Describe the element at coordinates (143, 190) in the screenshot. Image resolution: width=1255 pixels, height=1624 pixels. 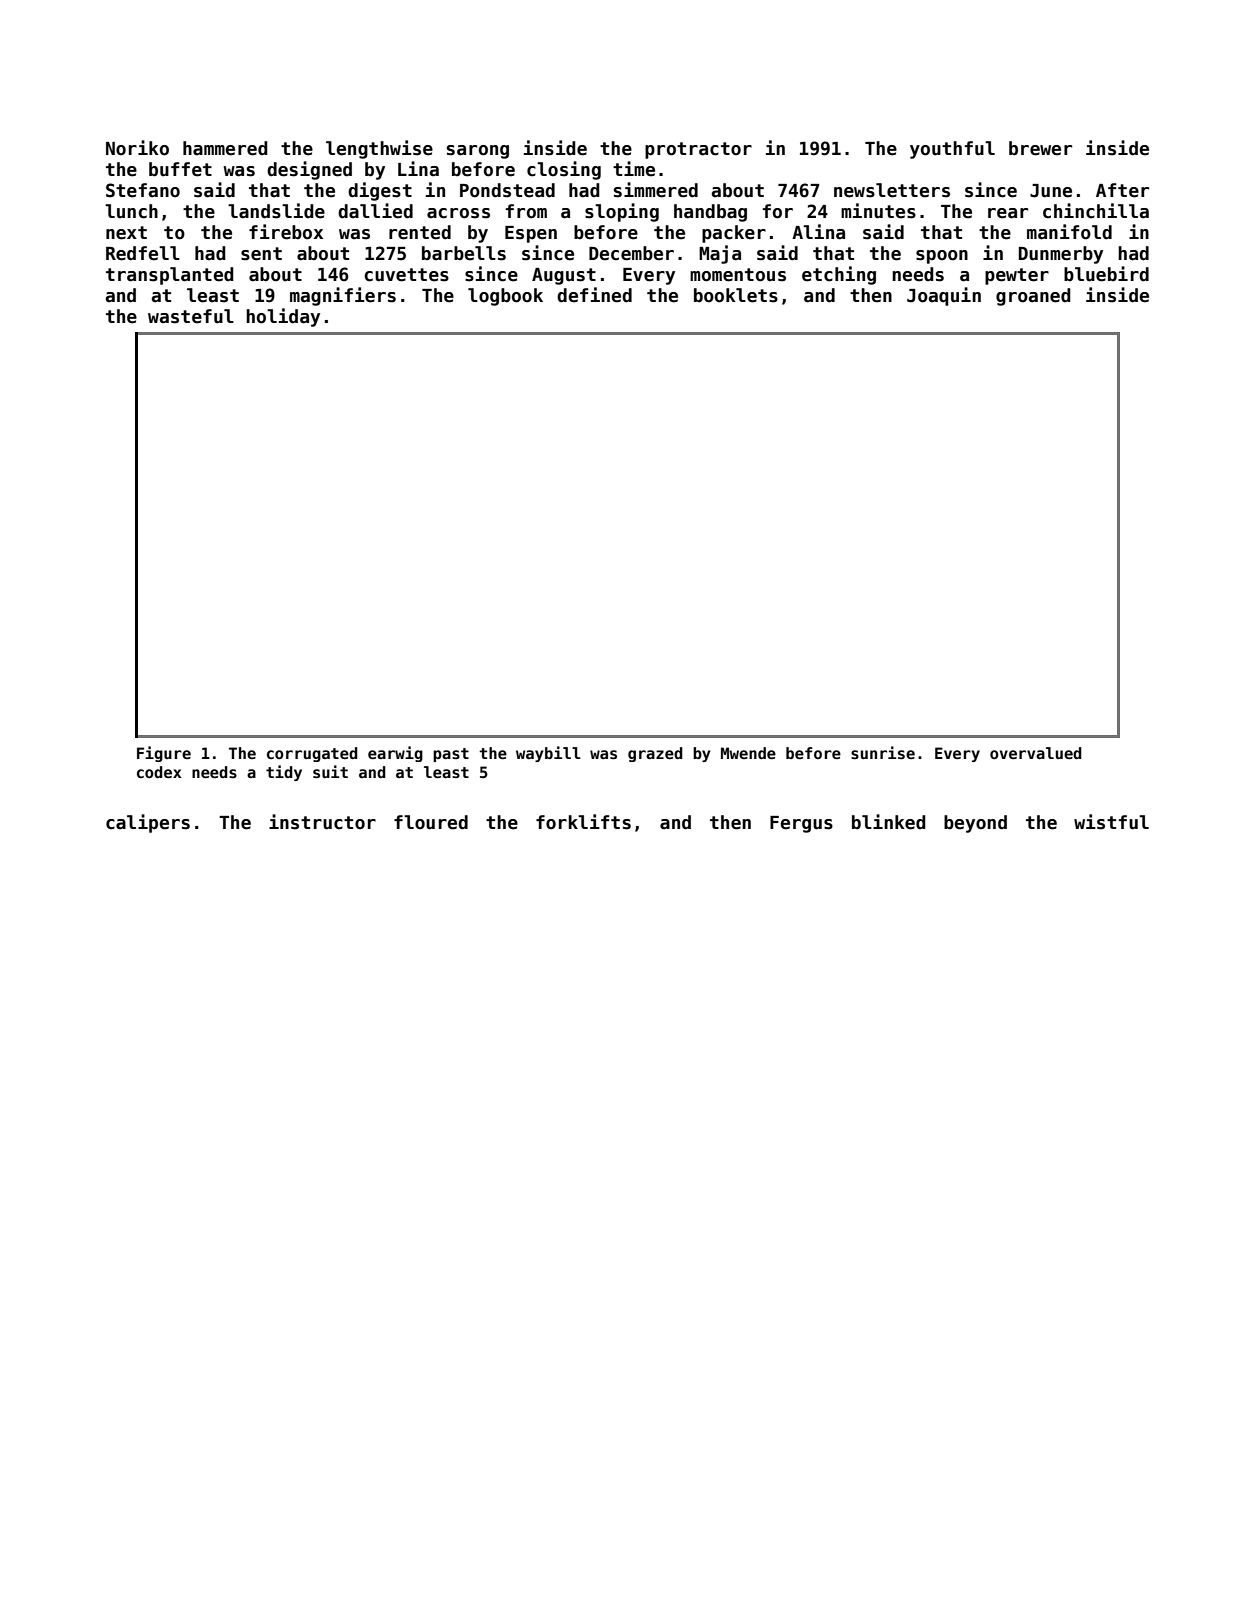
I see `Stefano` at that location.
